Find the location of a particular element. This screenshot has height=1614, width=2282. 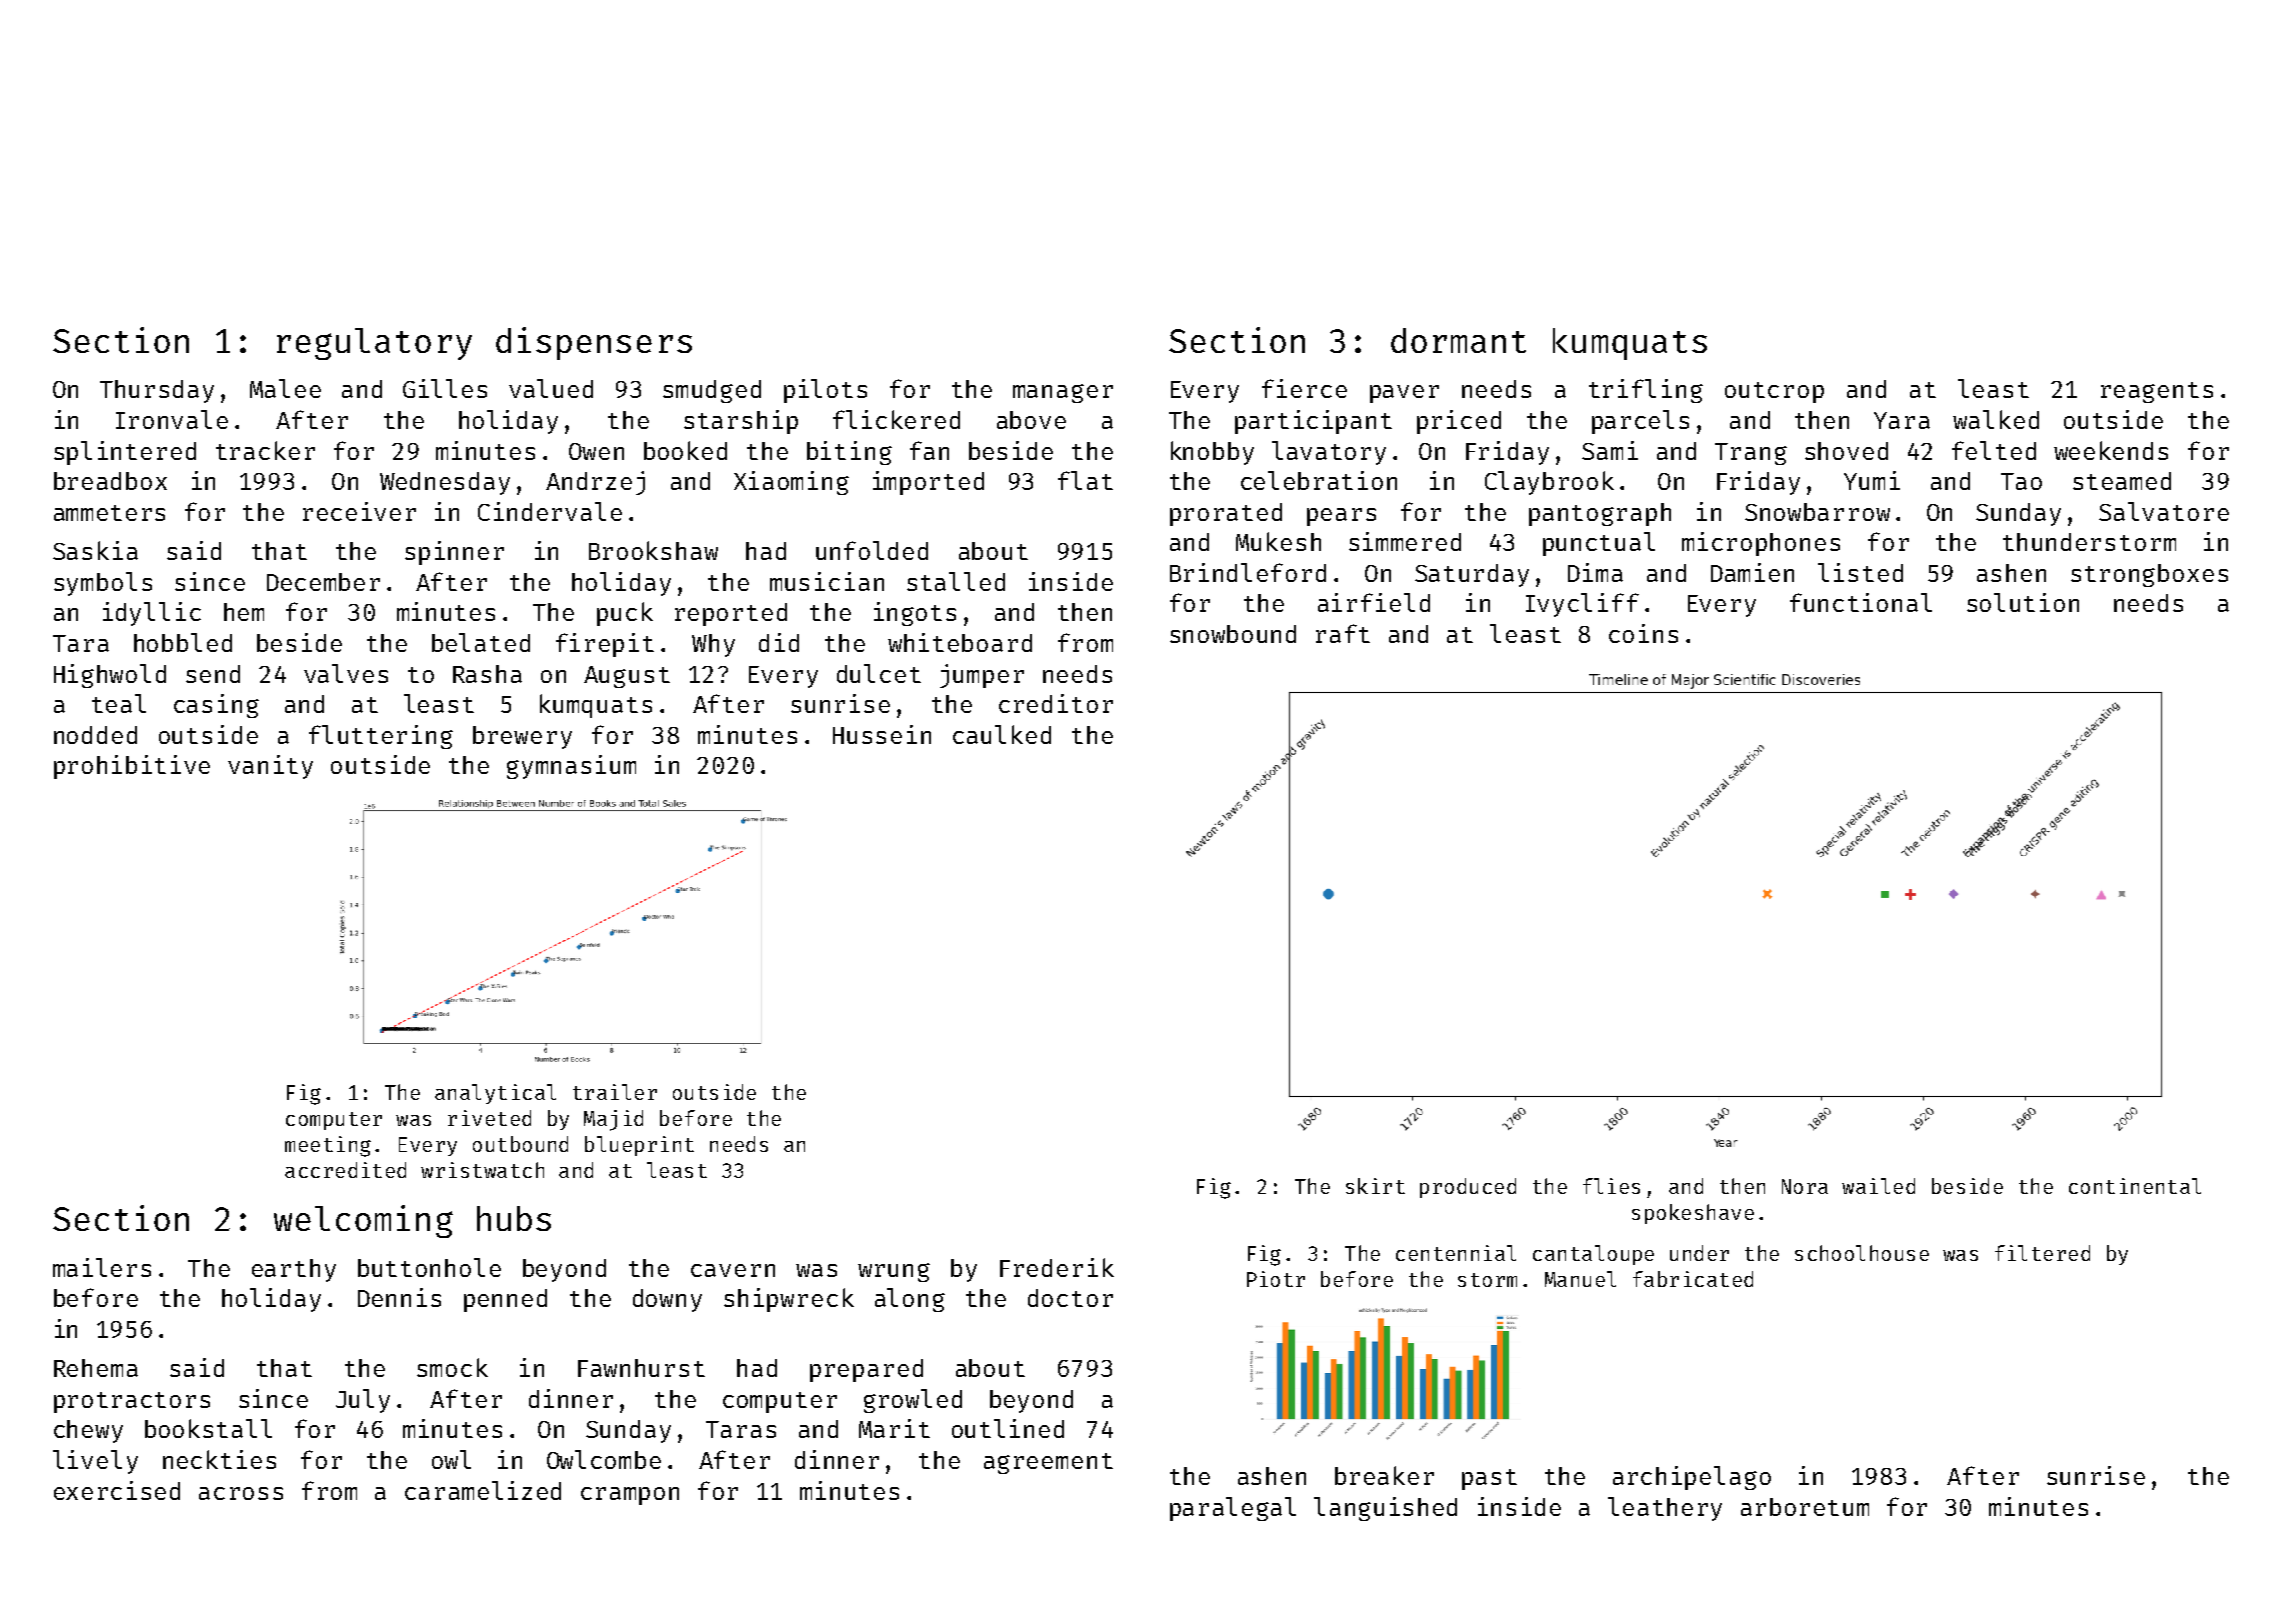

schoolhouse is located at coordinates (1862, 1253).
